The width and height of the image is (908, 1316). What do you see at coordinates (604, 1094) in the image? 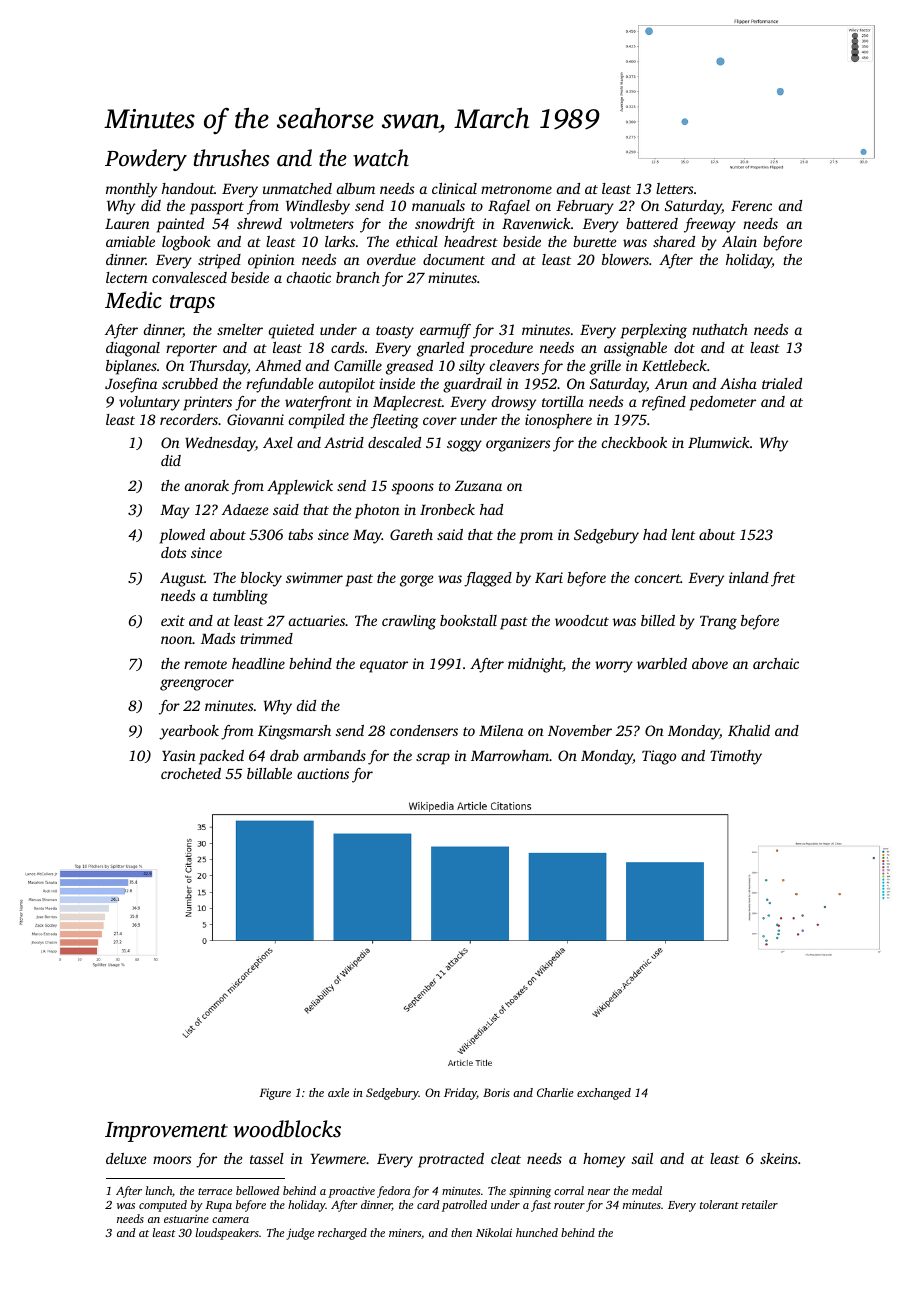
I see `exchanged` at bounding box center [604, 1094].
